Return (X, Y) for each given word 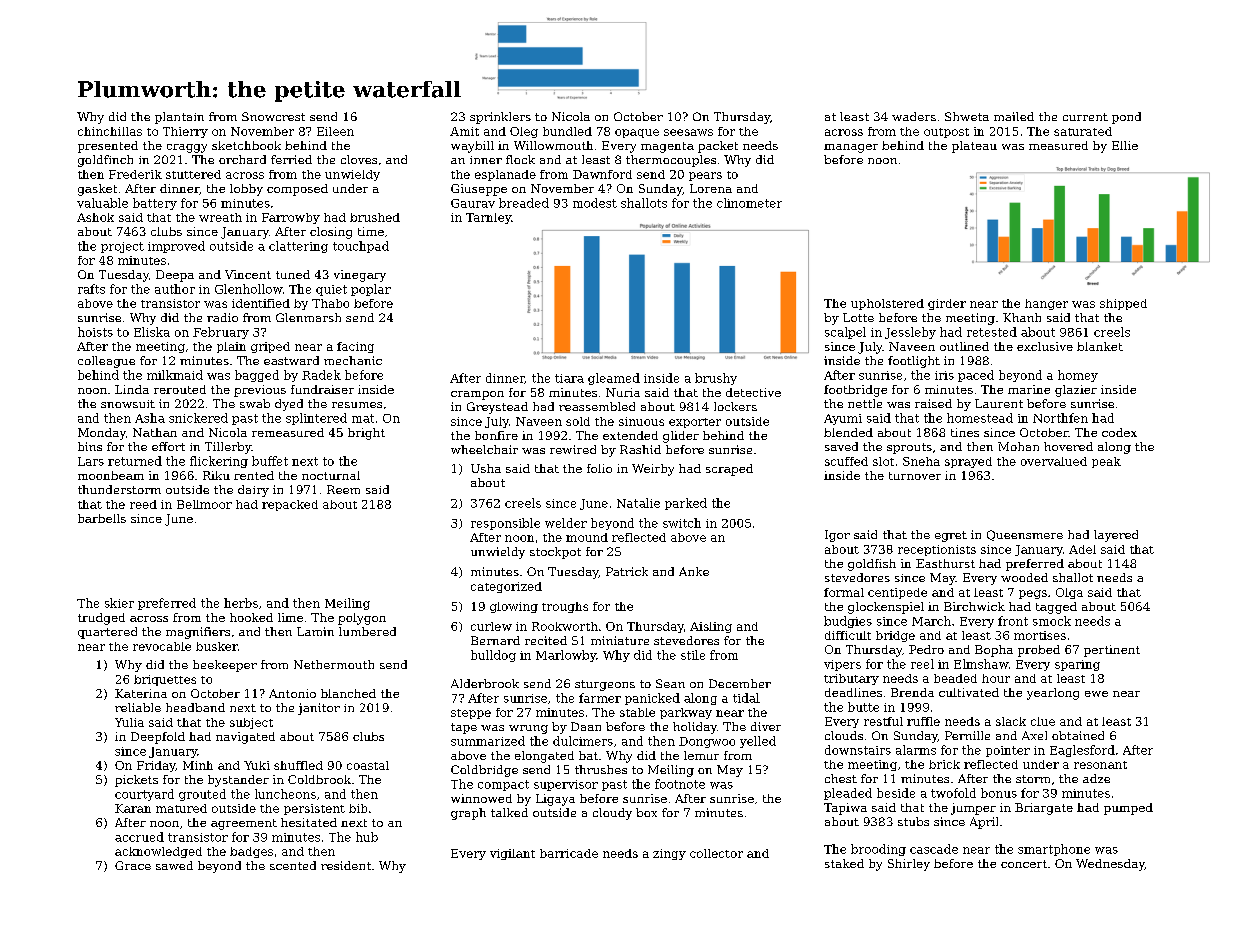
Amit (464, 131)
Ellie (1125, 145)
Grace (133, 865)
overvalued (1054, 461)
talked (509, 812)
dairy (253, 491)
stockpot (555, 553)
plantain (179, 118)
